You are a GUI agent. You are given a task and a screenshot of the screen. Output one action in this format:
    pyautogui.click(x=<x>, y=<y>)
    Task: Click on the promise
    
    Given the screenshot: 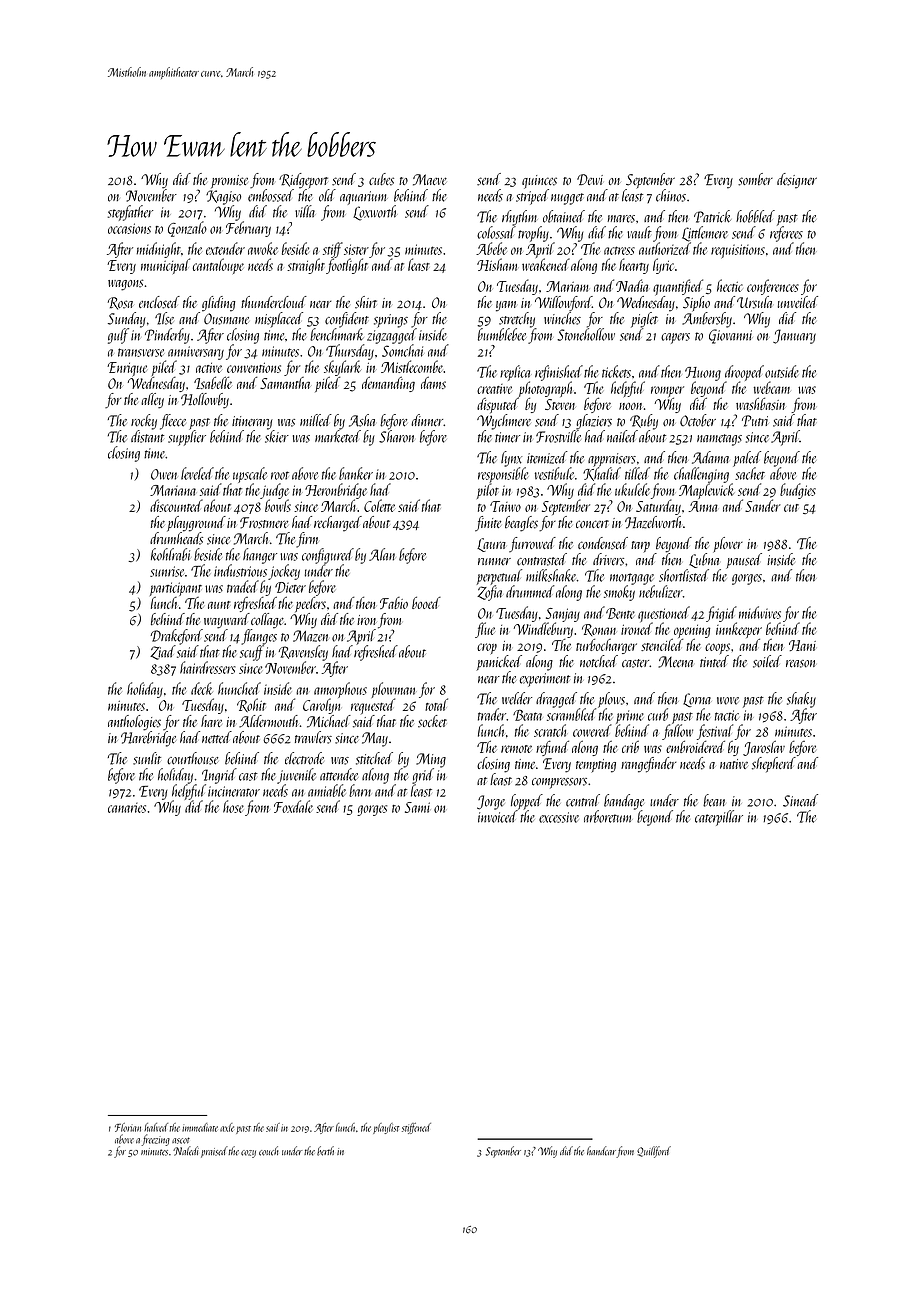 What is the action you would take?
    pyautogui.click(x=229, y=182)
